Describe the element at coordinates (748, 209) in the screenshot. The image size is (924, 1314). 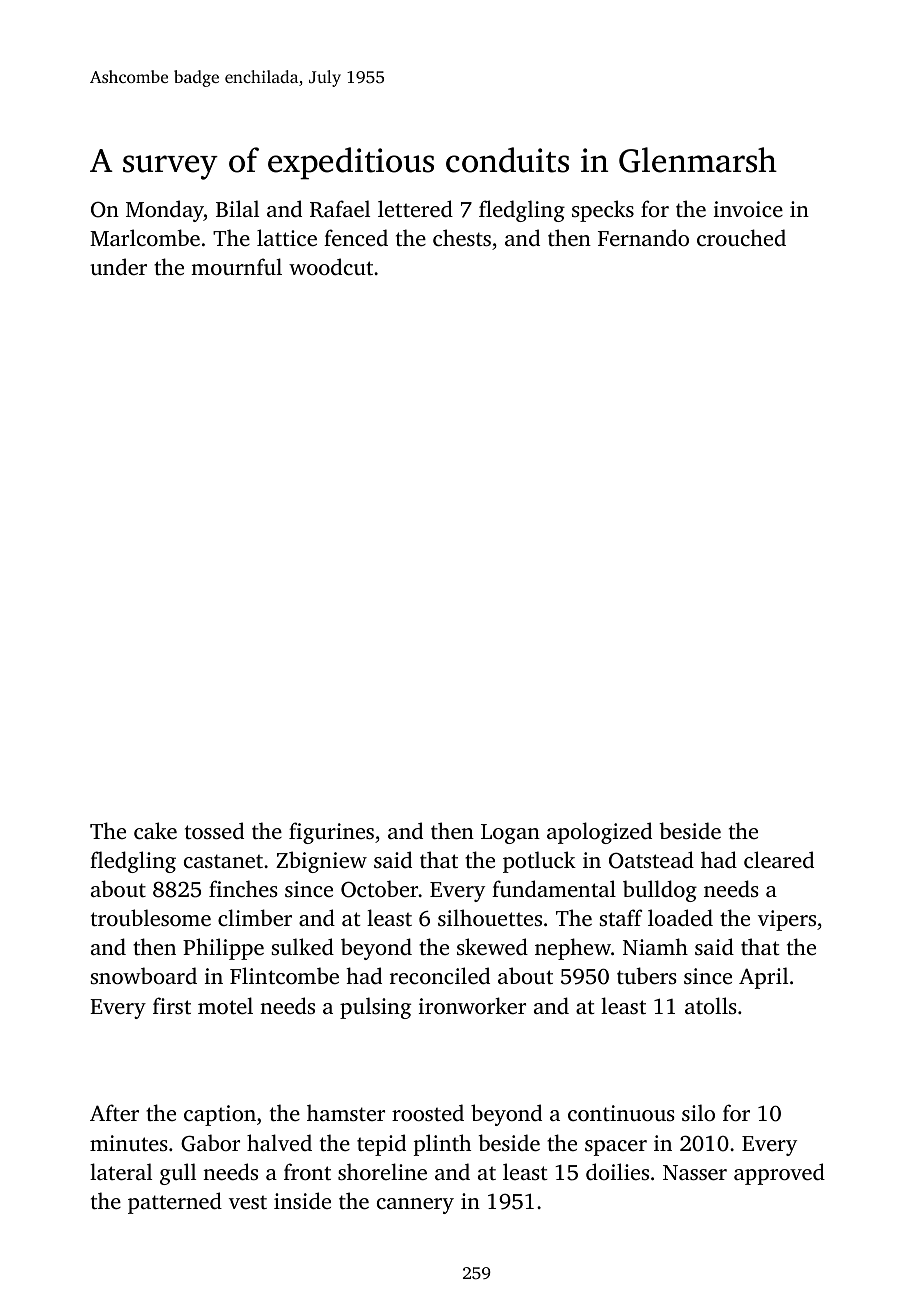
I see `invoice` at that location.
